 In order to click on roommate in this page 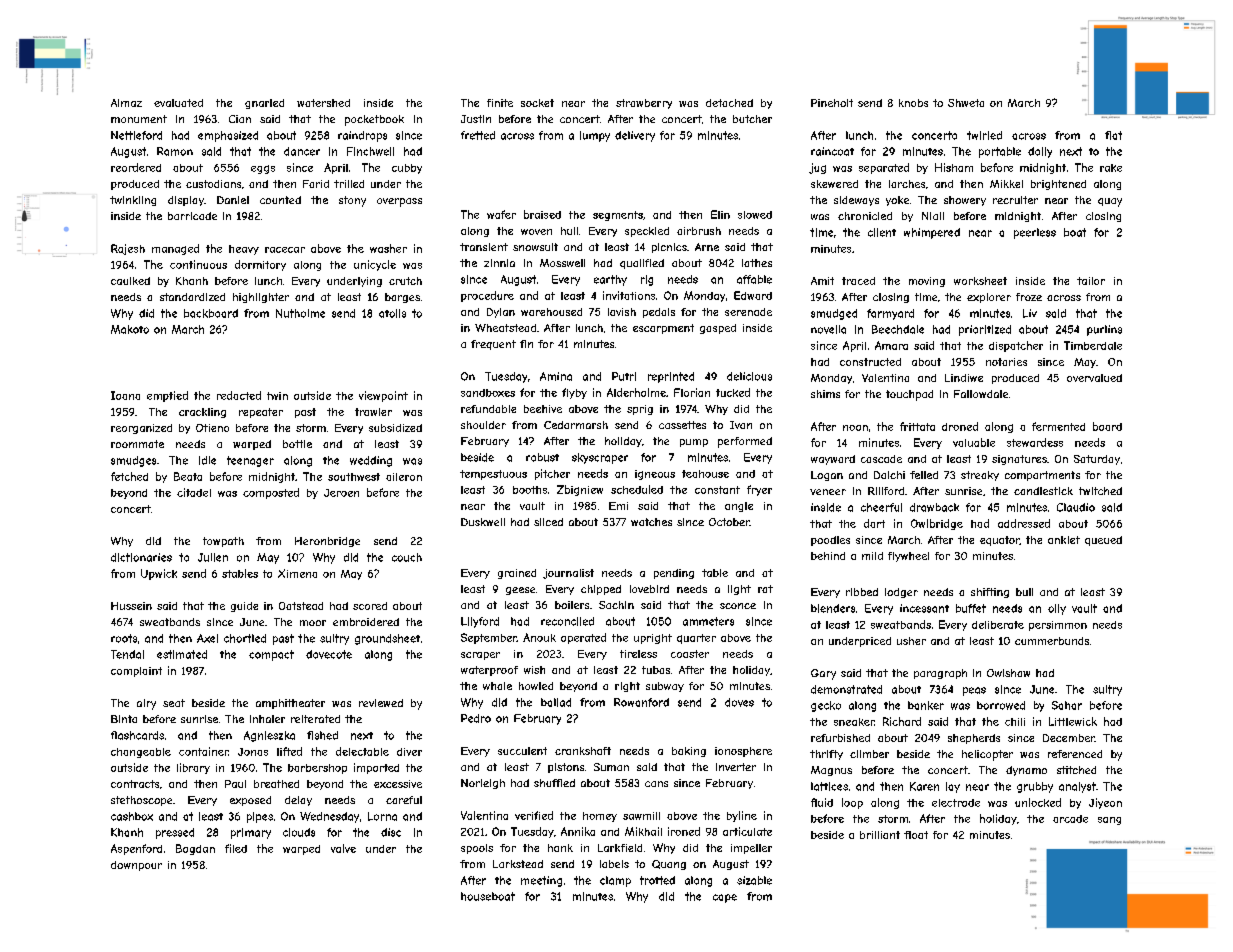, I will do `click(137, 444)`.
